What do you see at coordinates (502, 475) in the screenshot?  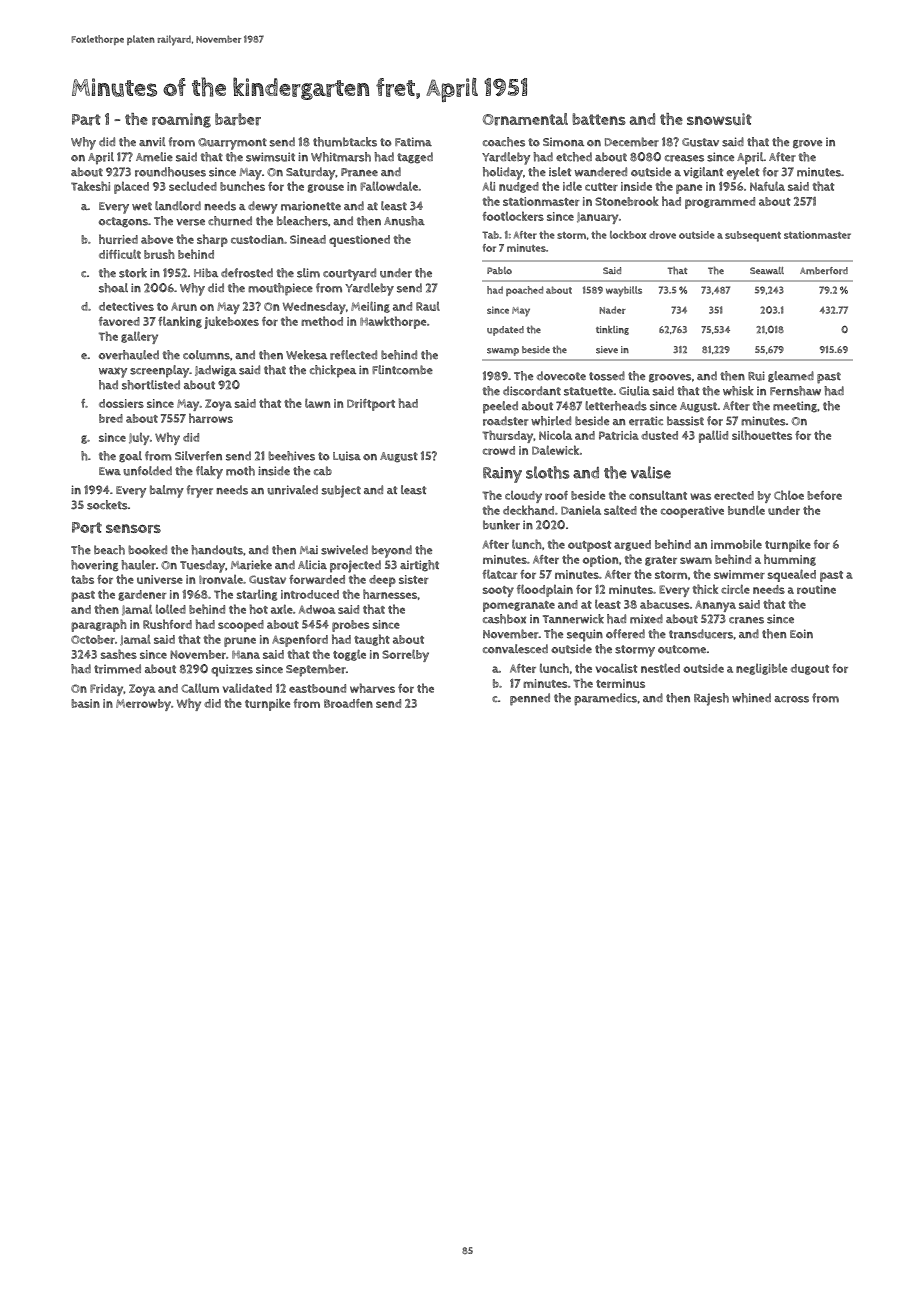 I see `Rainy` at bounding box center [502, 475].
